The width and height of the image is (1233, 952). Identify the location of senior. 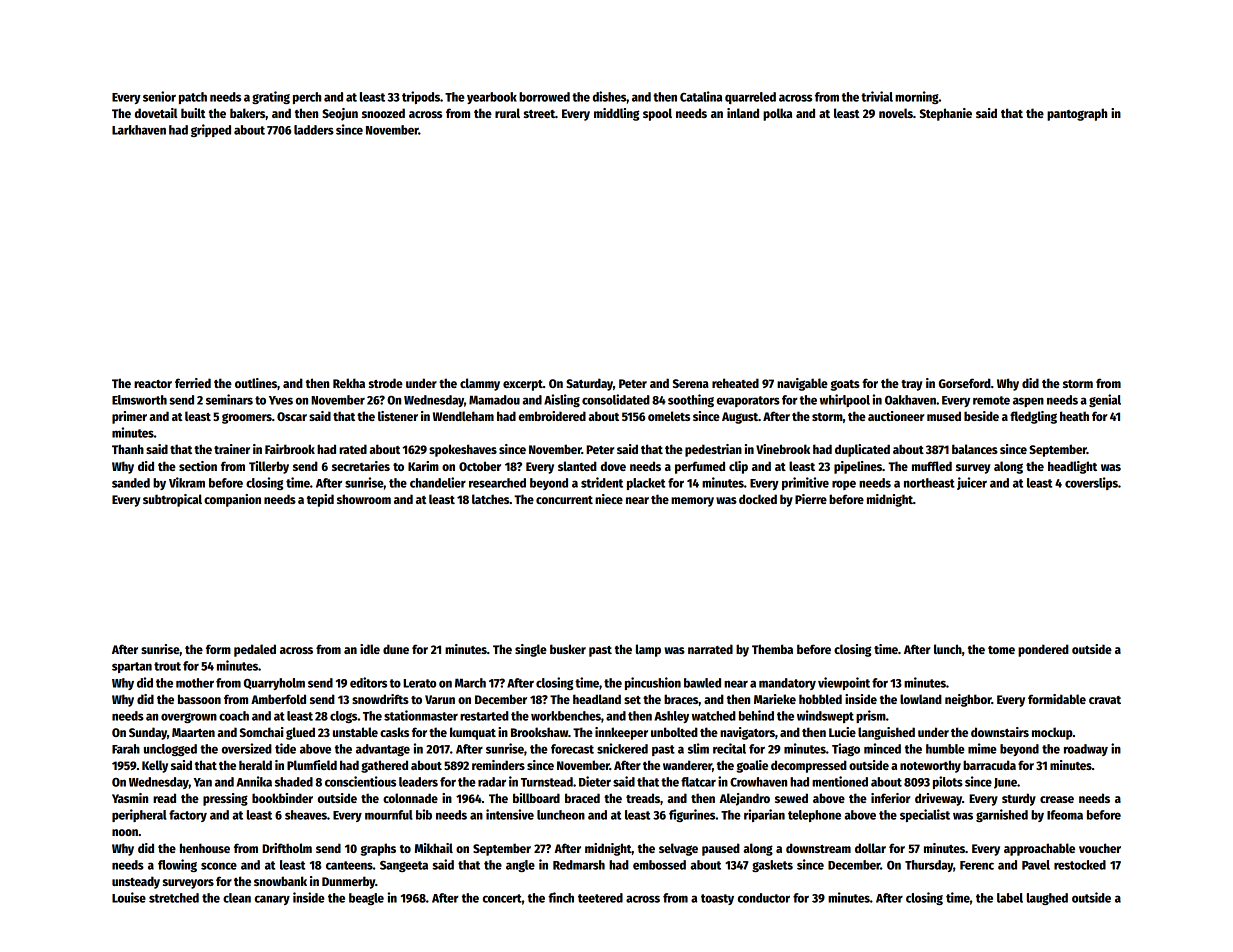
(159, 96).
